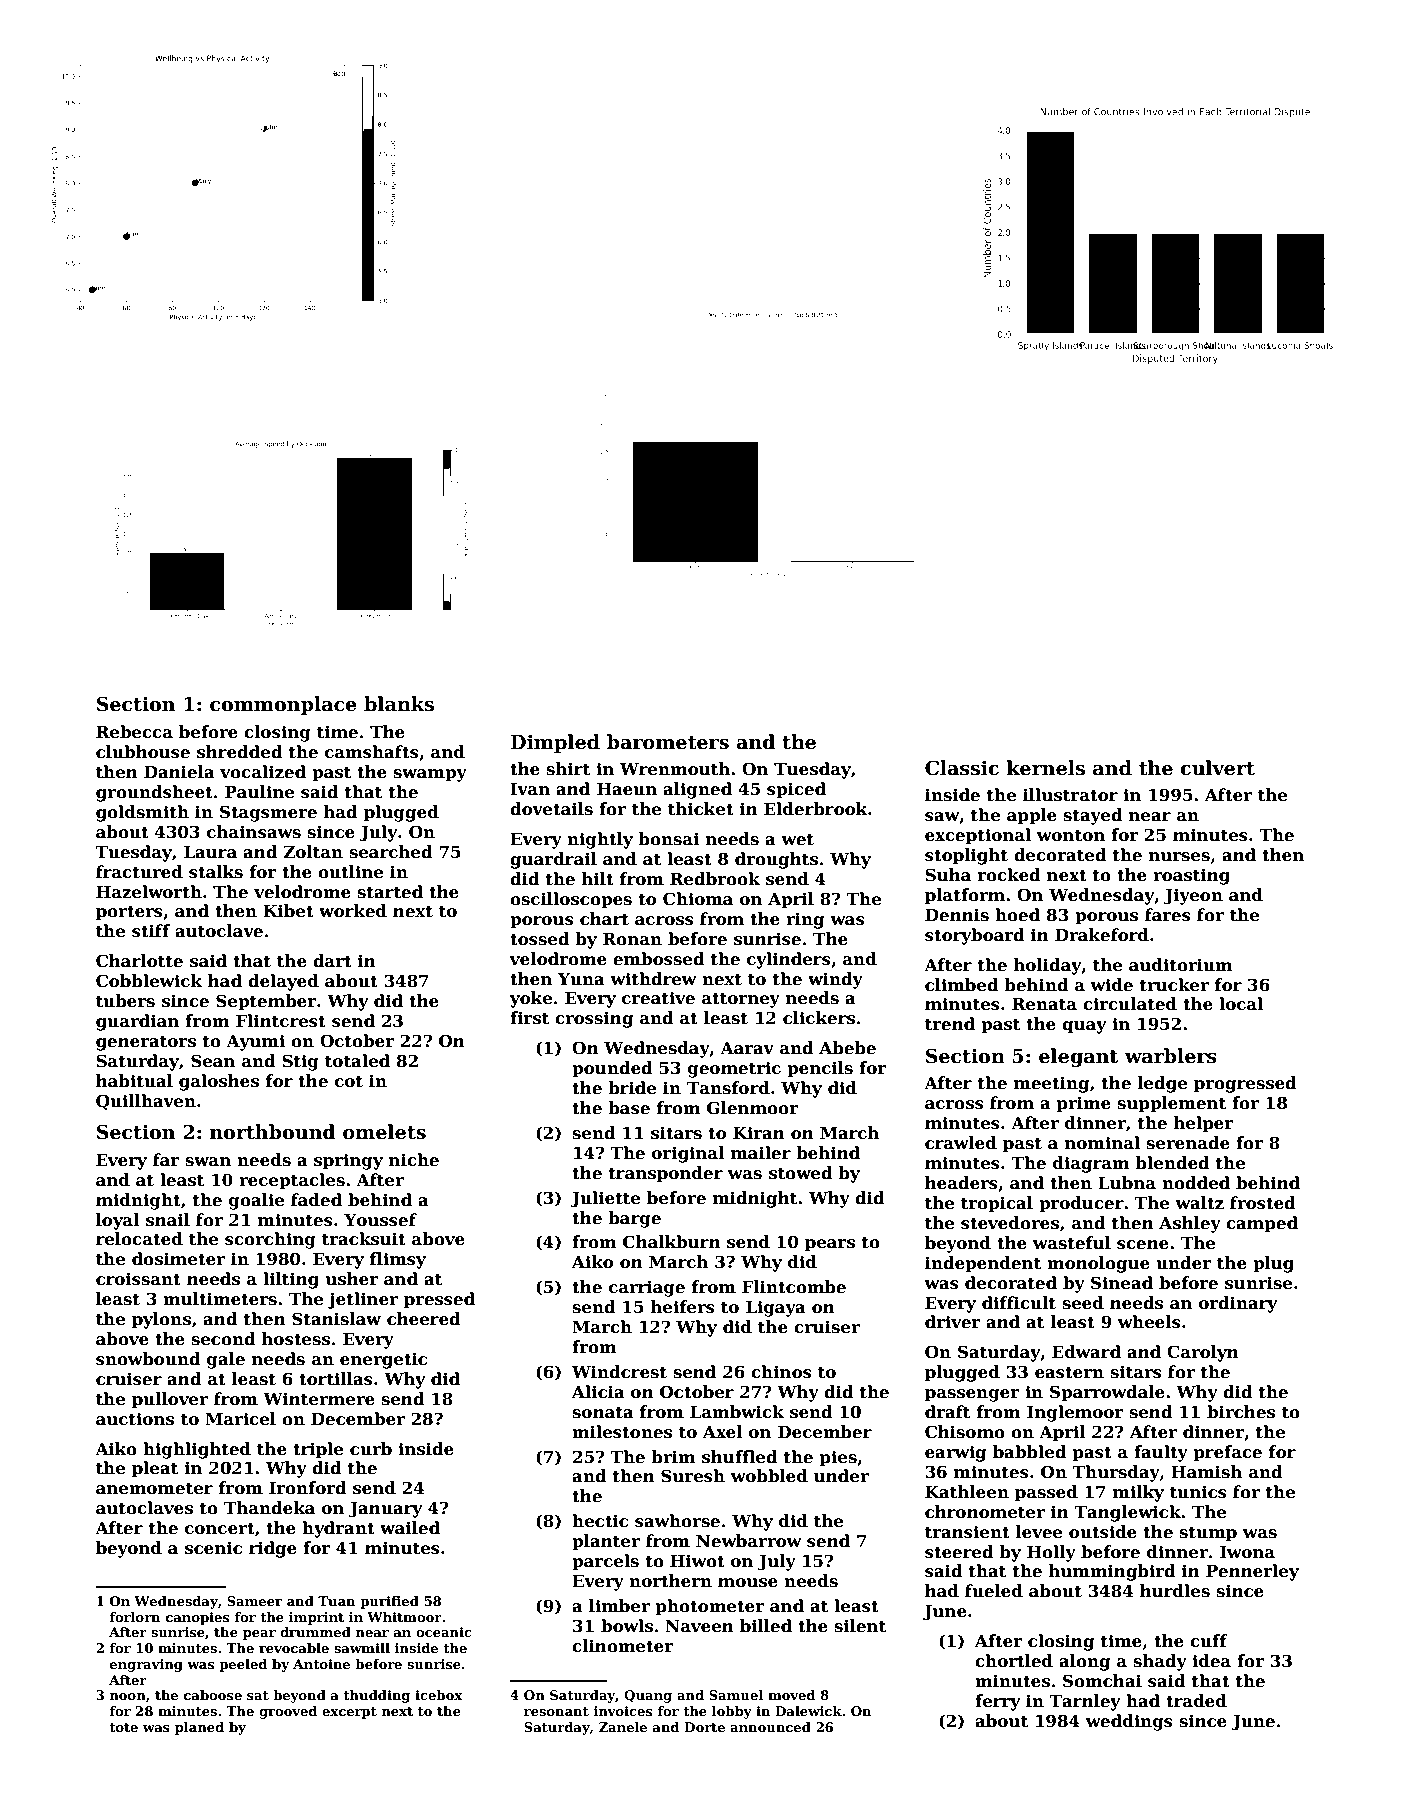 This screenshot has width=1401, height=1813. Describe the element at coordinates (283, 705) in the screenshot. I see `commonplace` at that location.
